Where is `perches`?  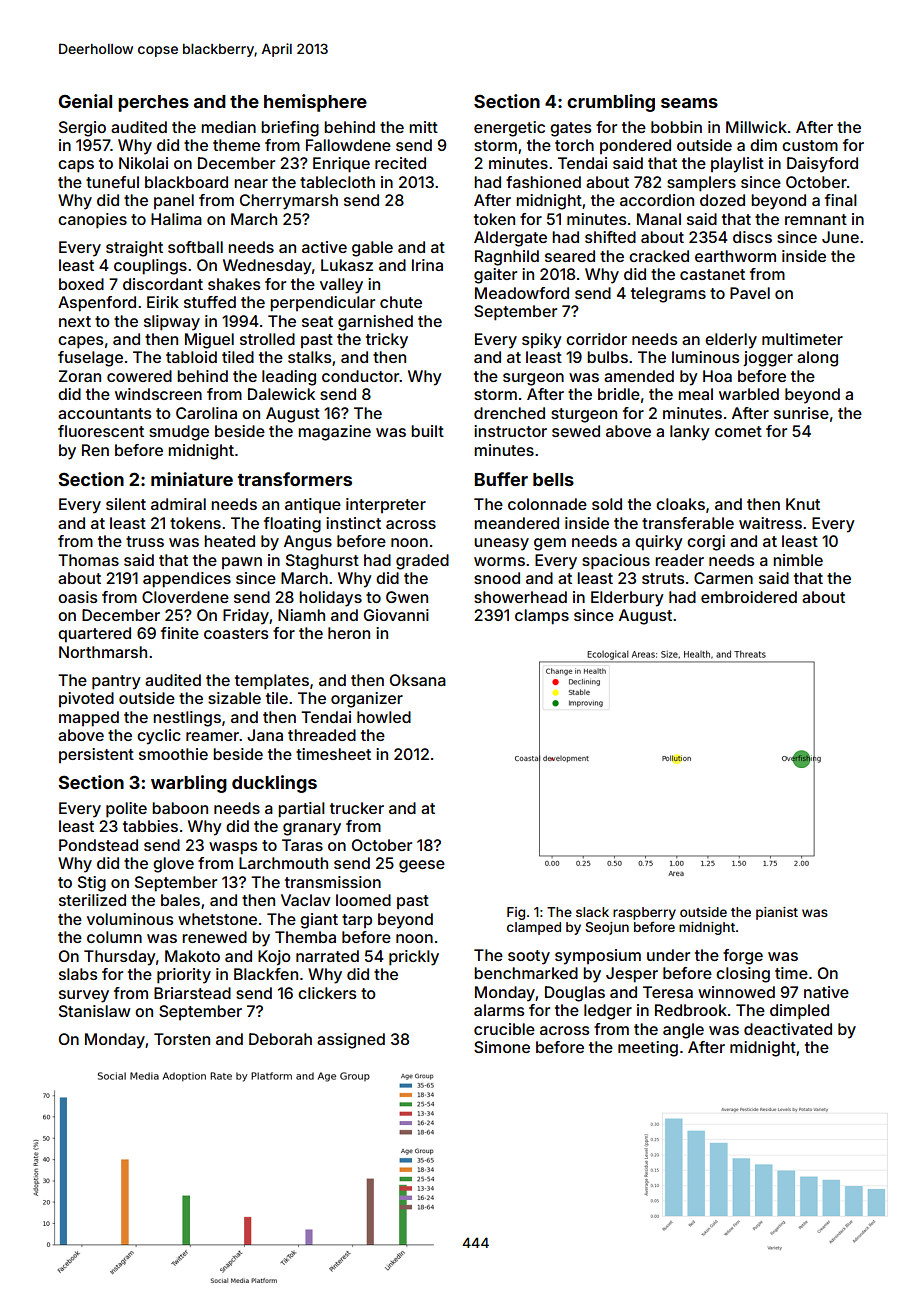 perches is located at coordinates (153, 103).
